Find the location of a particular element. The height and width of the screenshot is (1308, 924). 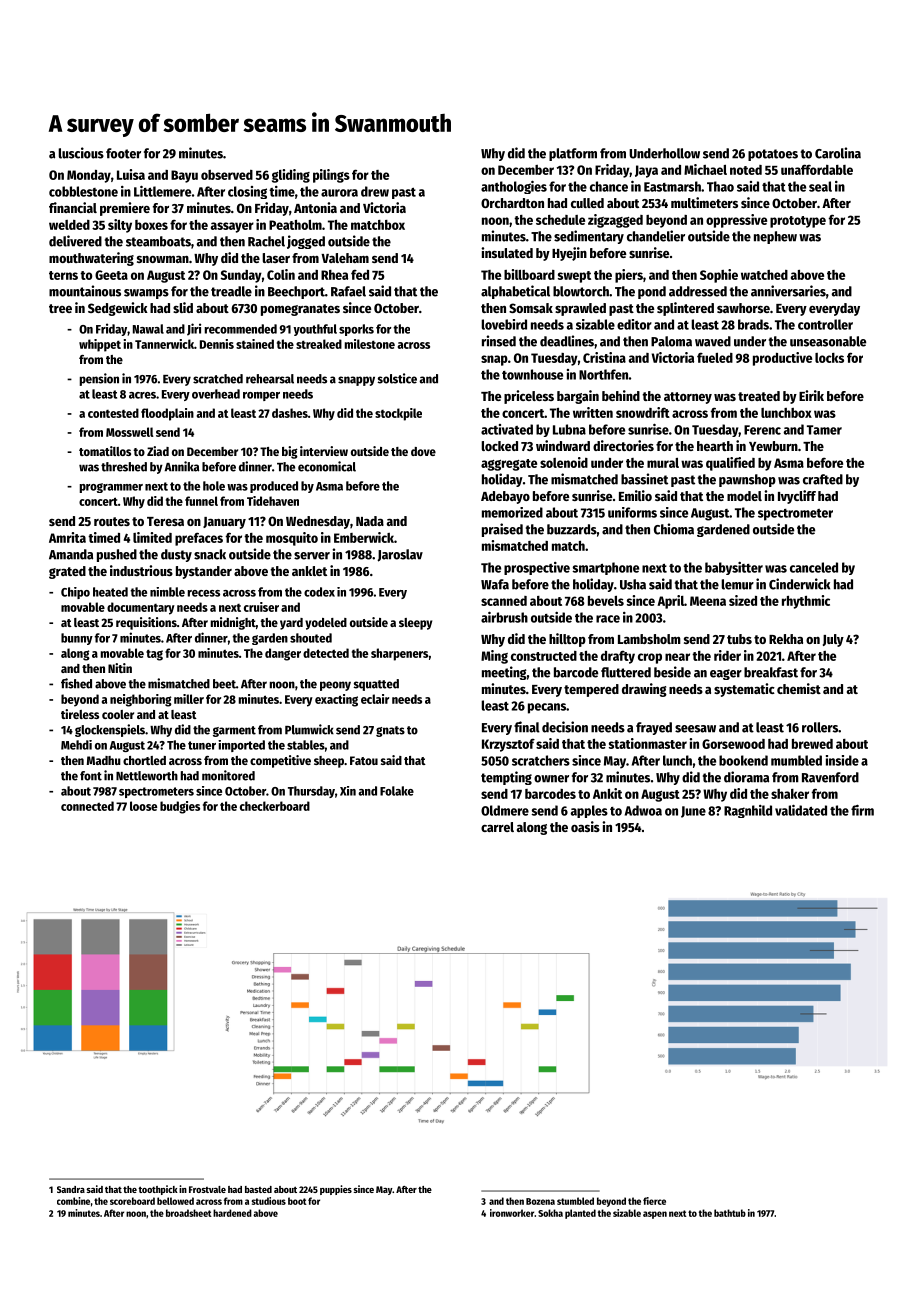

font is located at coordinates (91, 776).
